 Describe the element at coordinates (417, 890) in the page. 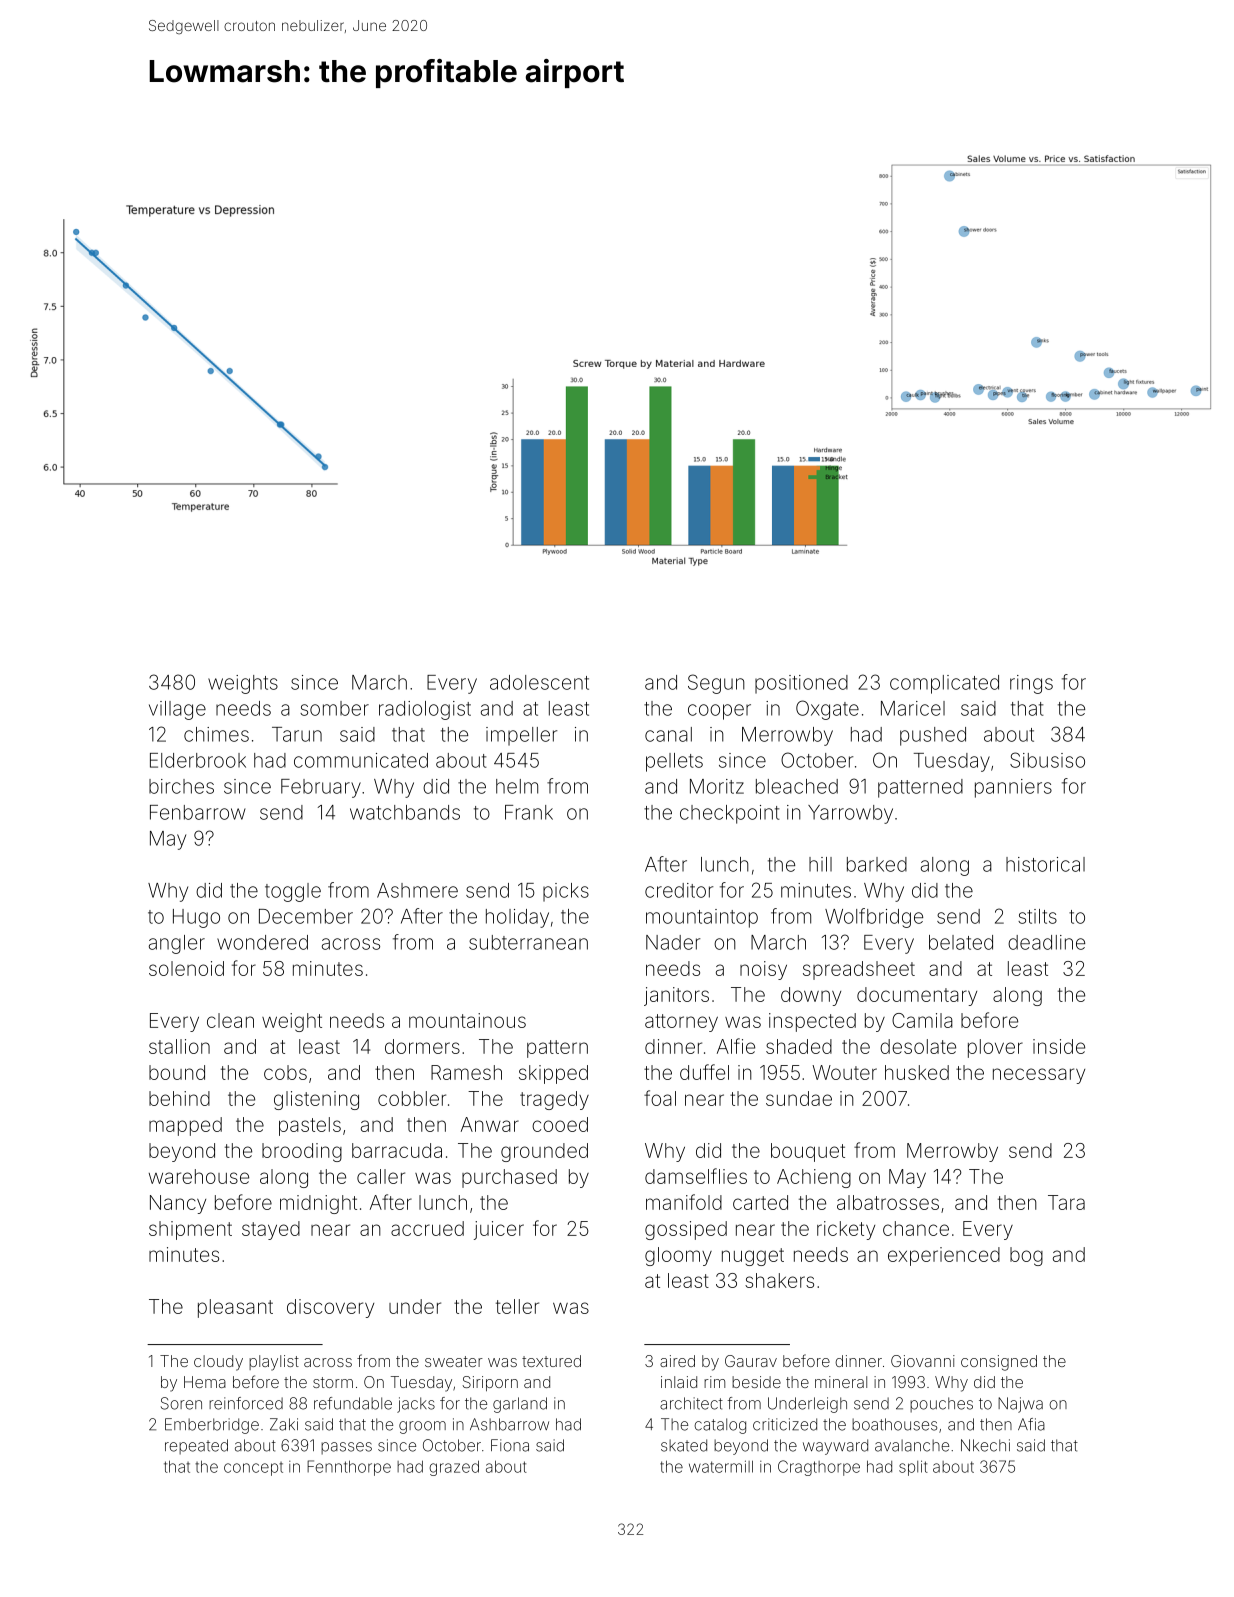

I see `Ashmere` at that location.
